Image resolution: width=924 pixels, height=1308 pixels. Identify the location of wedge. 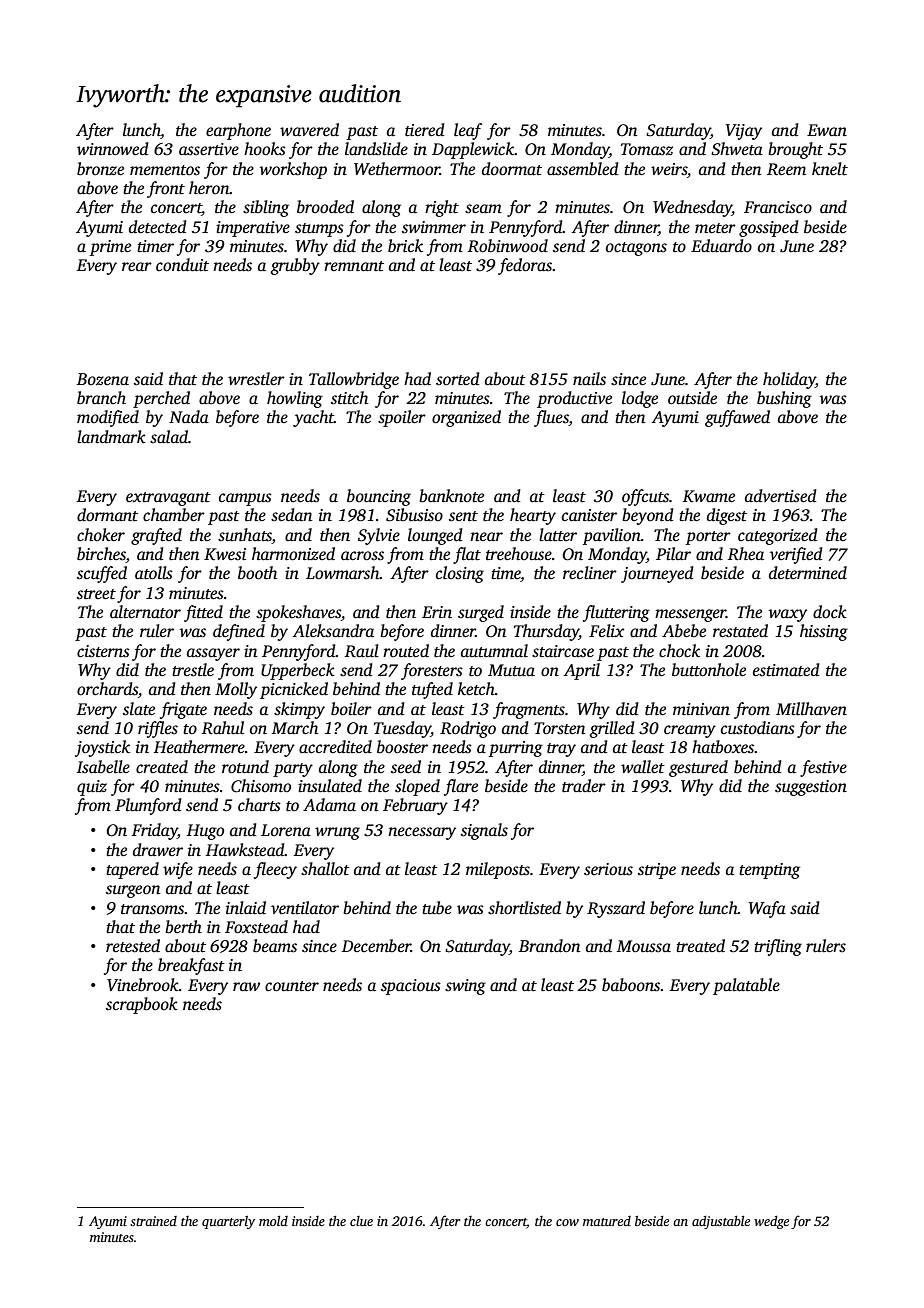
(771, 1222).
